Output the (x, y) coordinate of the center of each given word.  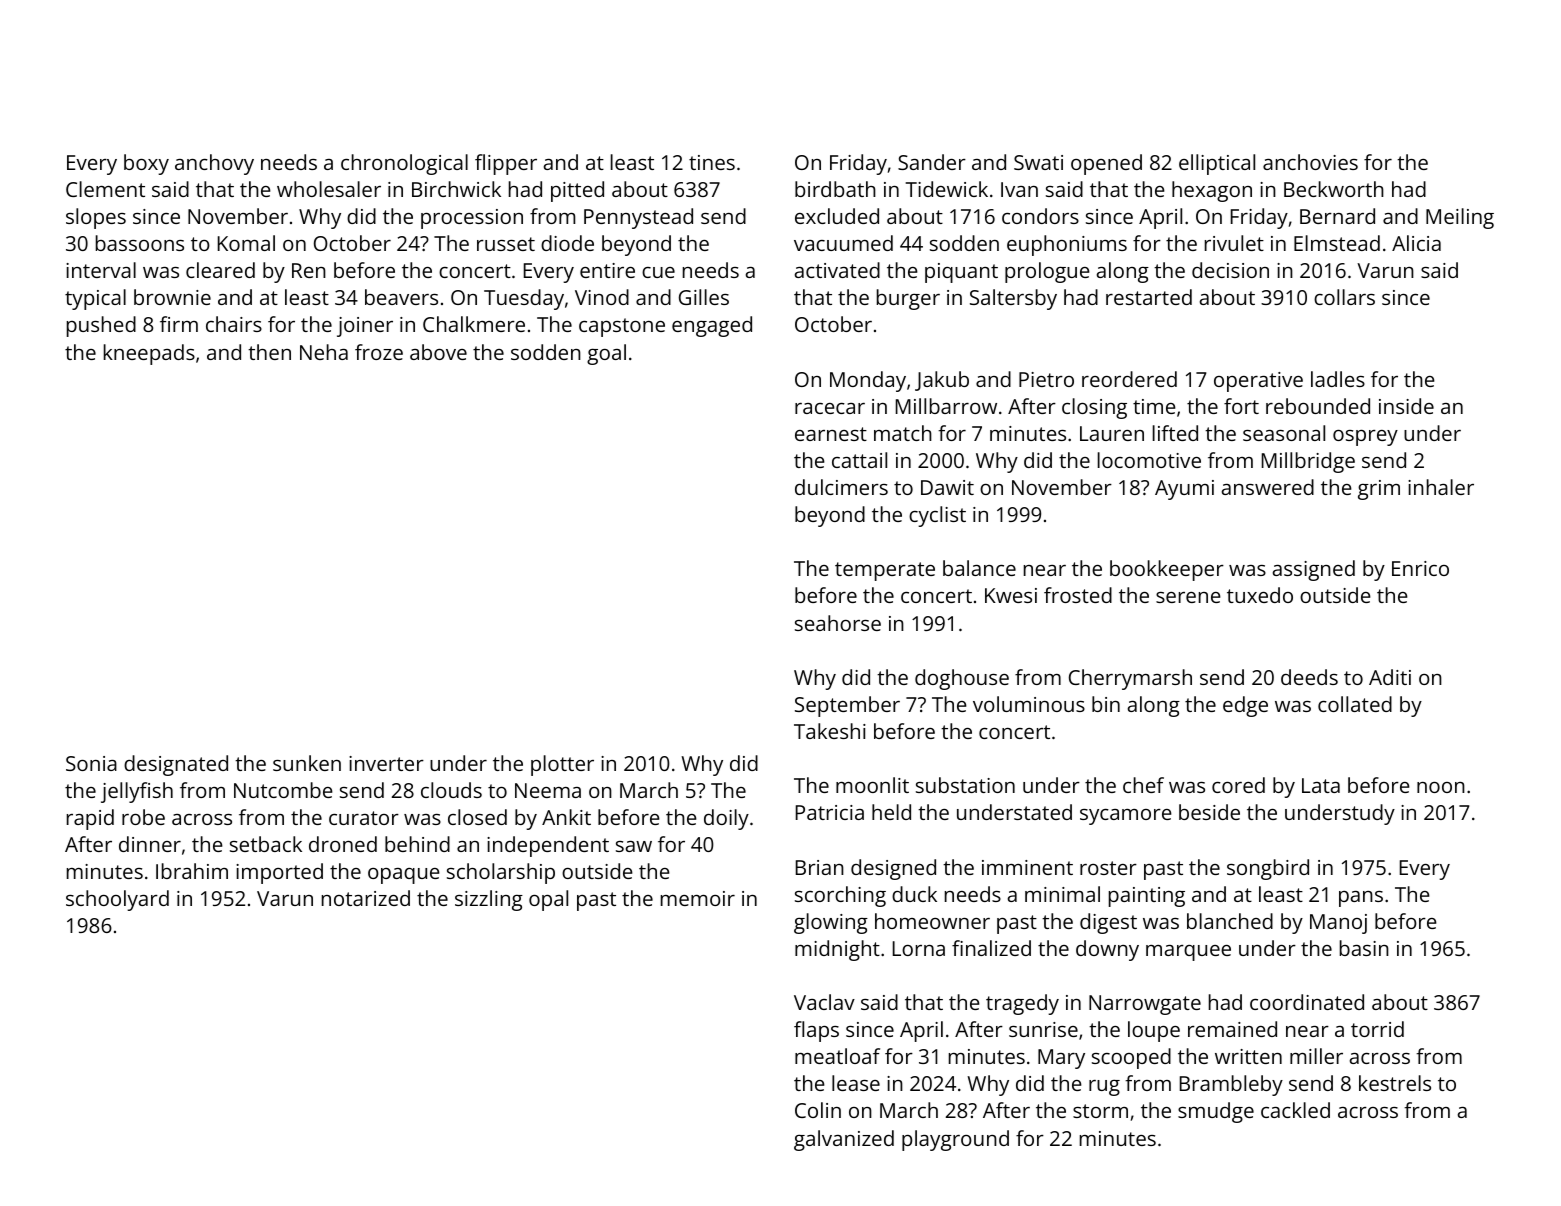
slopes (96, 218)
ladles (1338, 379)
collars (1344, 297)
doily (726, 819)
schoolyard (117, 900)
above (438, 352)
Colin (818, 1110)
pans (1361, 899)
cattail (859, 460)
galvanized (844, 1140)
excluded (837, 216)
